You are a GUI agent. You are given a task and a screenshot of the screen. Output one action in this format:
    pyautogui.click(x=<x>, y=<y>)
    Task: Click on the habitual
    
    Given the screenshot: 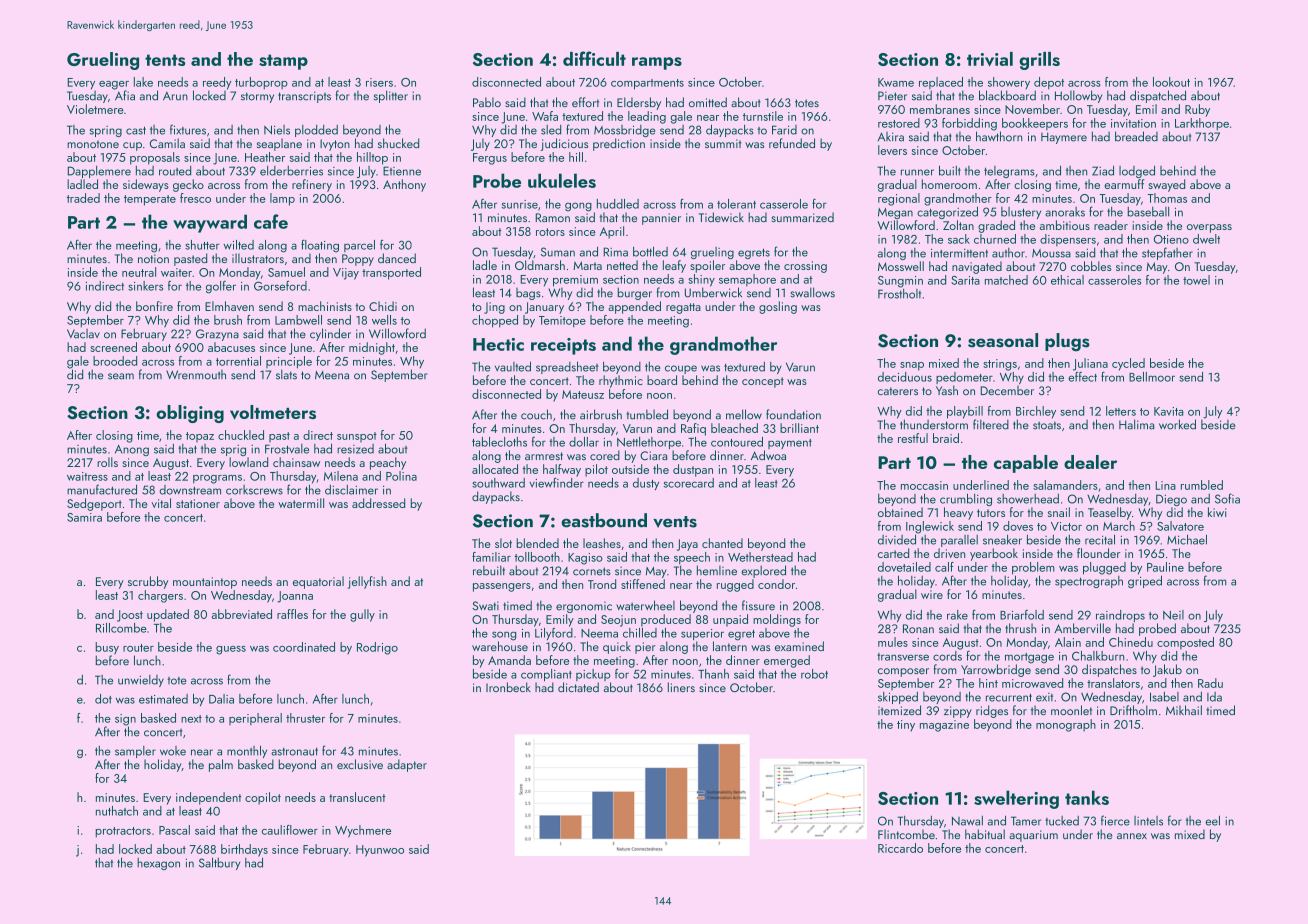 What is the action you would take?
    pyautogui.click(x=985, y=834)
